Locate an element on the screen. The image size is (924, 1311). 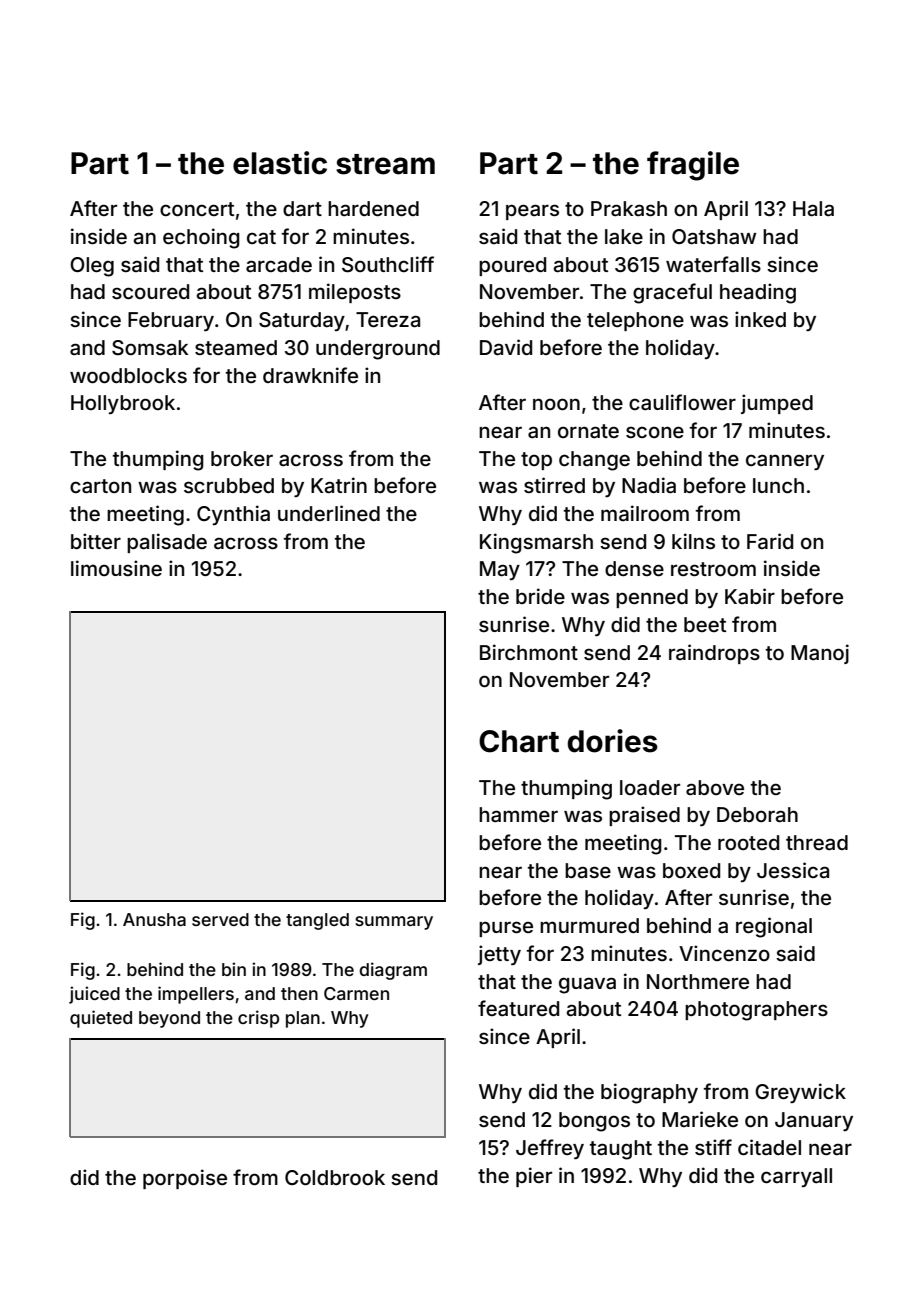
Southcliff is located at coordinates (388, 264).
